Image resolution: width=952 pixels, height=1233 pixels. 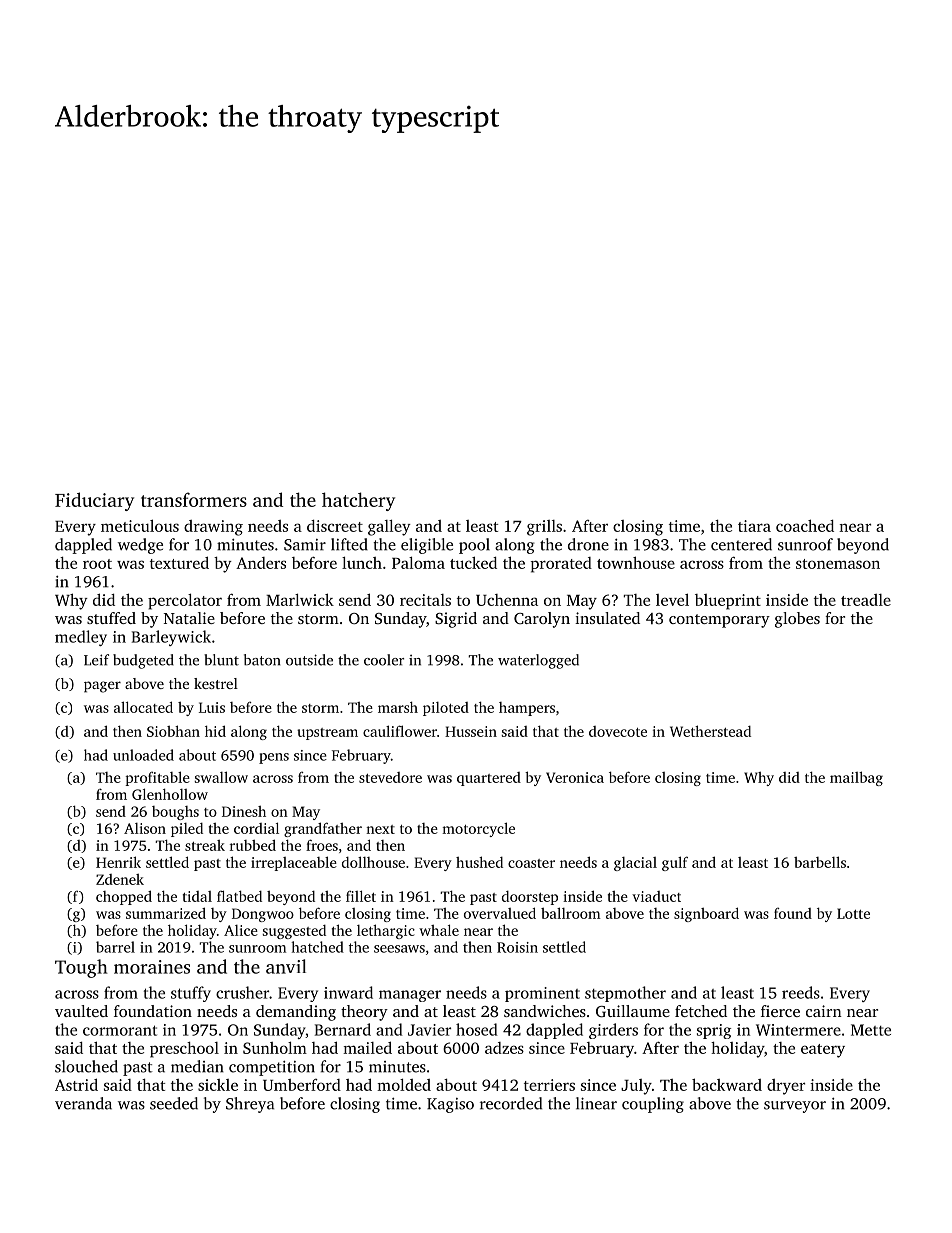 What do you see at coordinates (706, 914) in the page?
I see `signboard` at bounding box center [706, 914].
